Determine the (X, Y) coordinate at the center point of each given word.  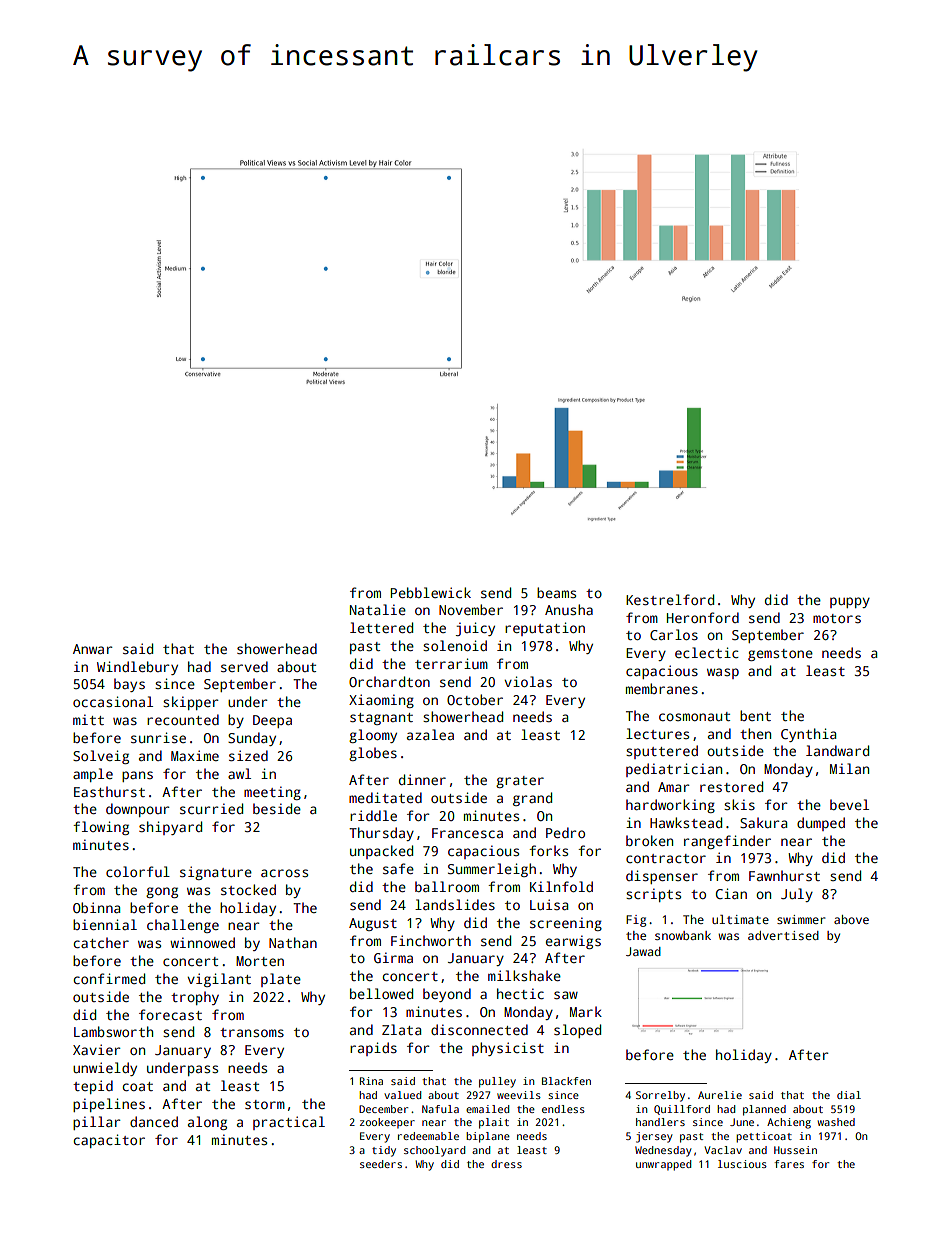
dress (506, 1164)
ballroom (447, 886)
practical (289, 1123)
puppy (850, 602)
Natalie (378, 609)
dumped (821, 824)
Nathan (293, 942)
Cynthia (808, 735)
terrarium (451, 663)
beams (556, 592)
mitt (88, 719)
